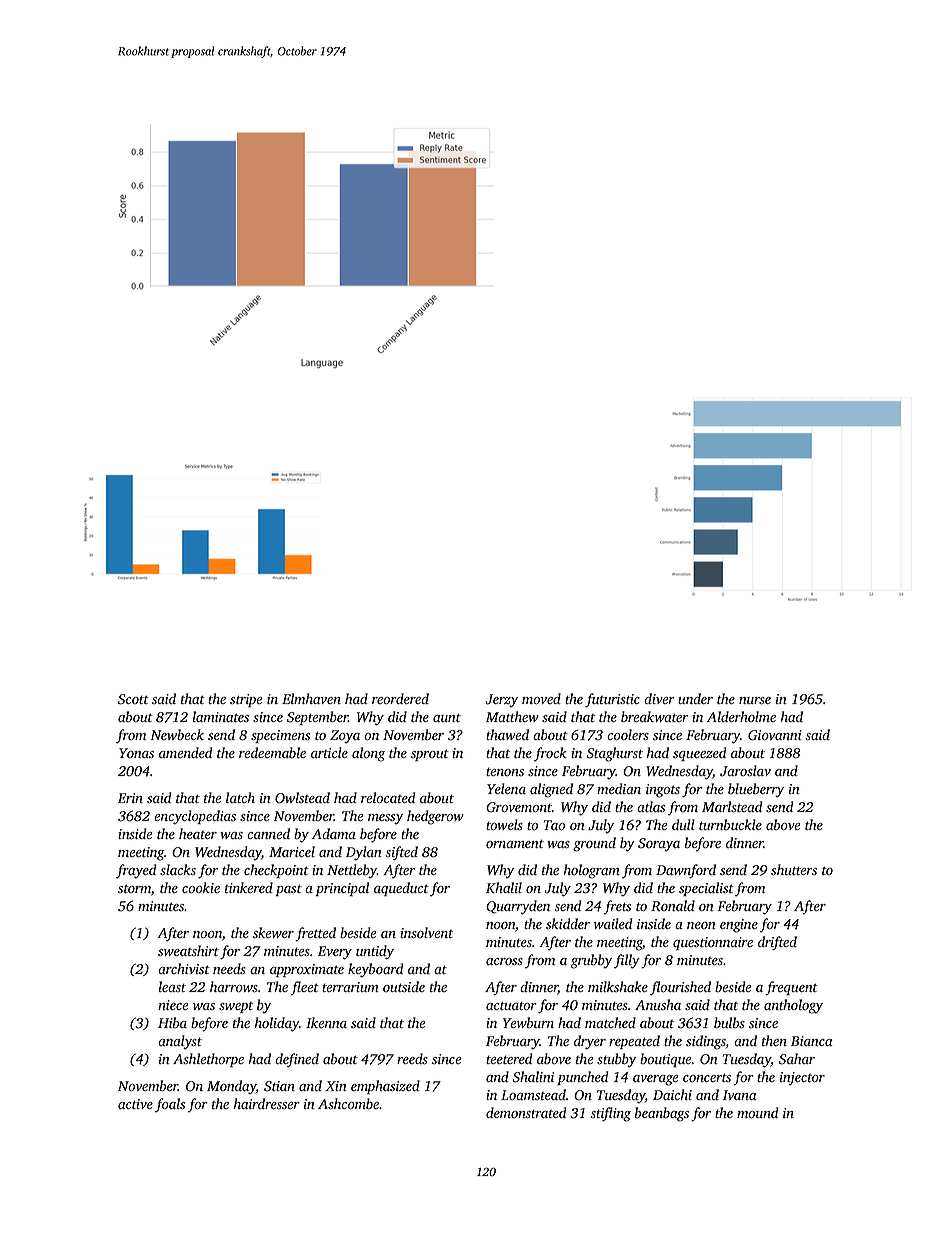  What do you see at coordinates (745, 771) in the page?
I see `Jaroslav` at bounding box center [745, 771].
